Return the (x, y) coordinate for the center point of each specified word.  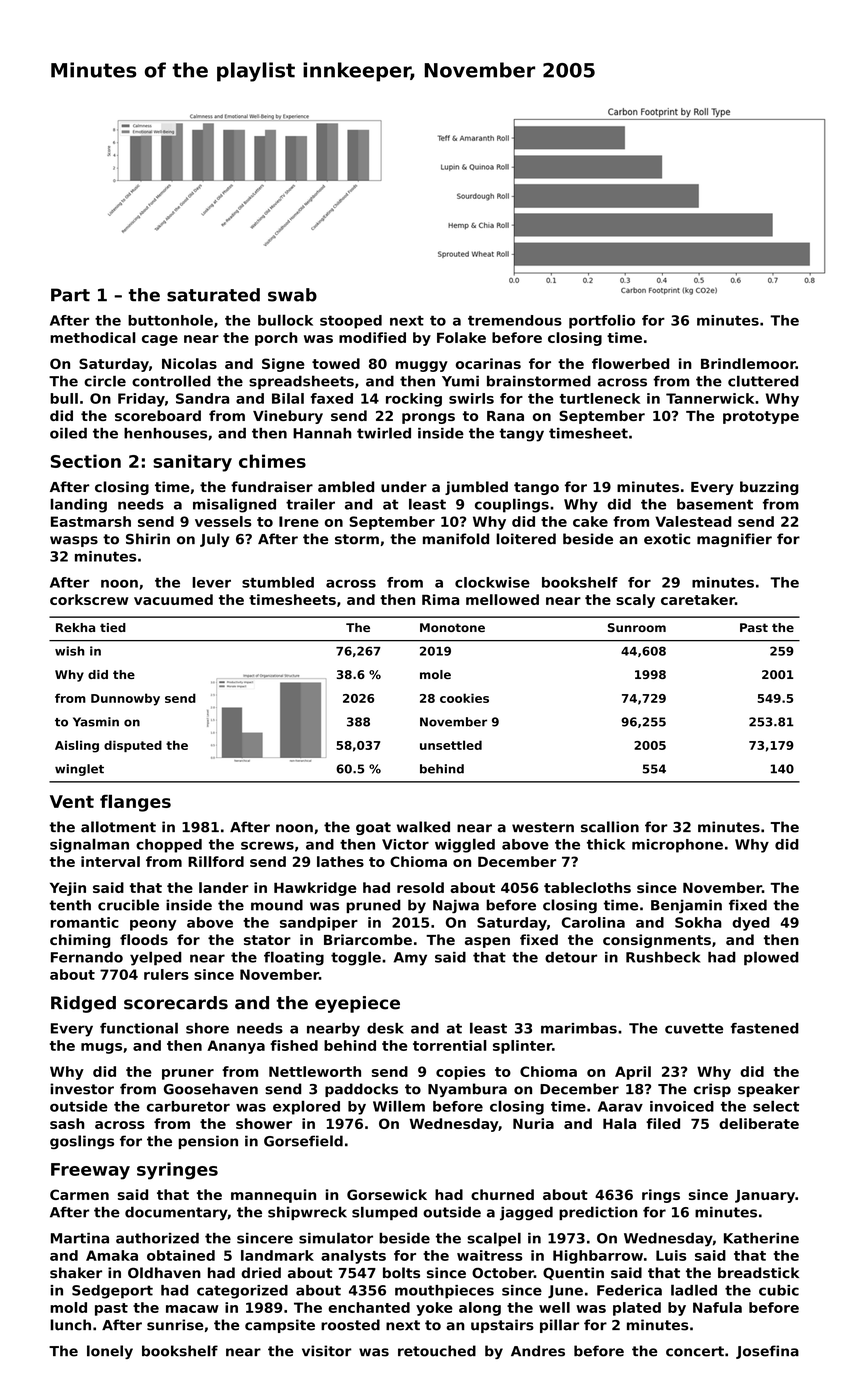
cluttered (763, 381)
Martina (80, 1238)
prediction (598, 1213)
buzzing (769, 488)
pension (208, 1142)
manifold (456, 539)
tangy (521, 435)
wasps (74, 541)
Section (86, 461)
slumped (384, 1213)
